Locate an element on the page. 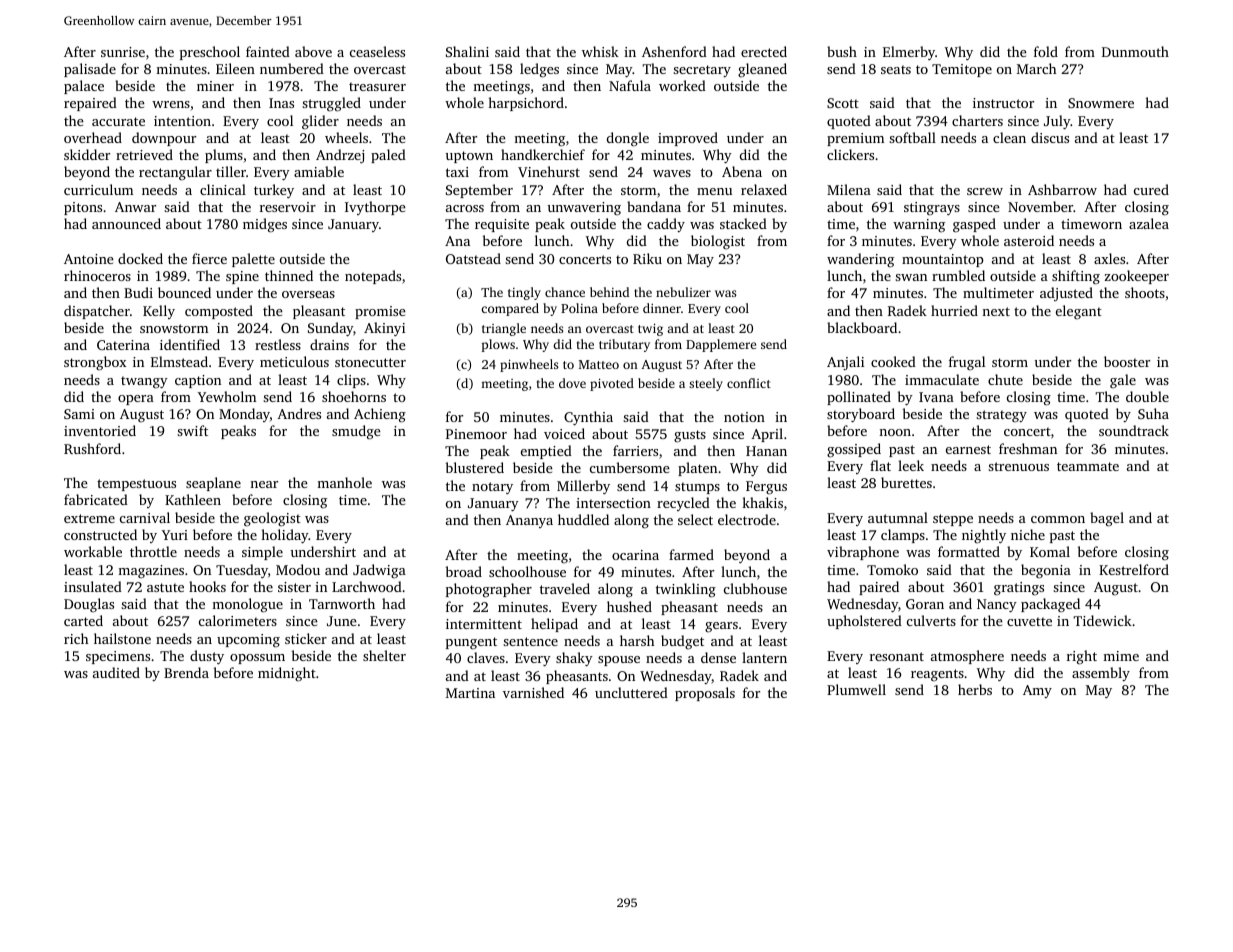 The width and height of the page is (1233, 952). Amy is located at coordinates (1037, 691).
